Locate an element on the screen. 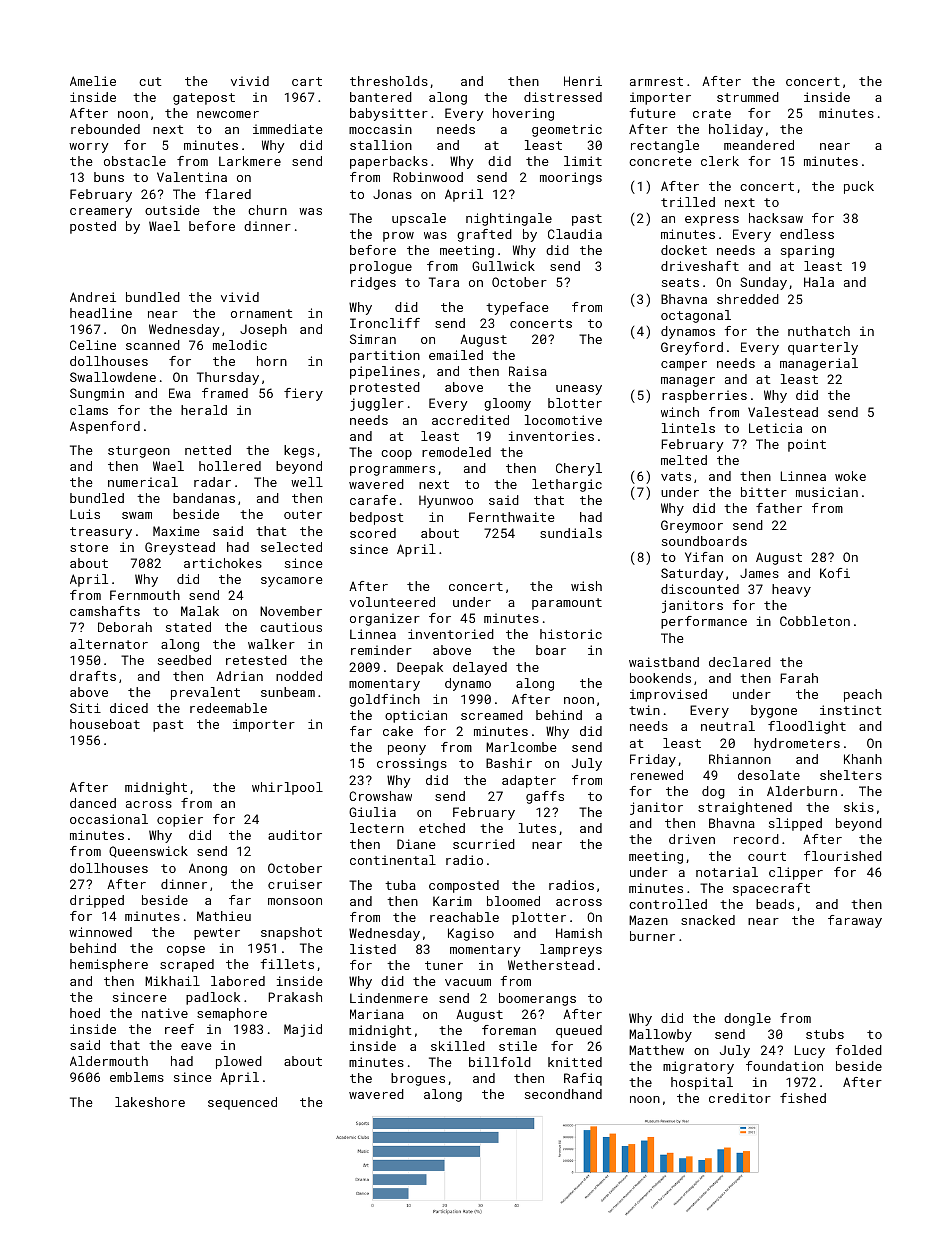 This screenshot has height=1233, width=952. flared is located at coordinates (228, 194).
